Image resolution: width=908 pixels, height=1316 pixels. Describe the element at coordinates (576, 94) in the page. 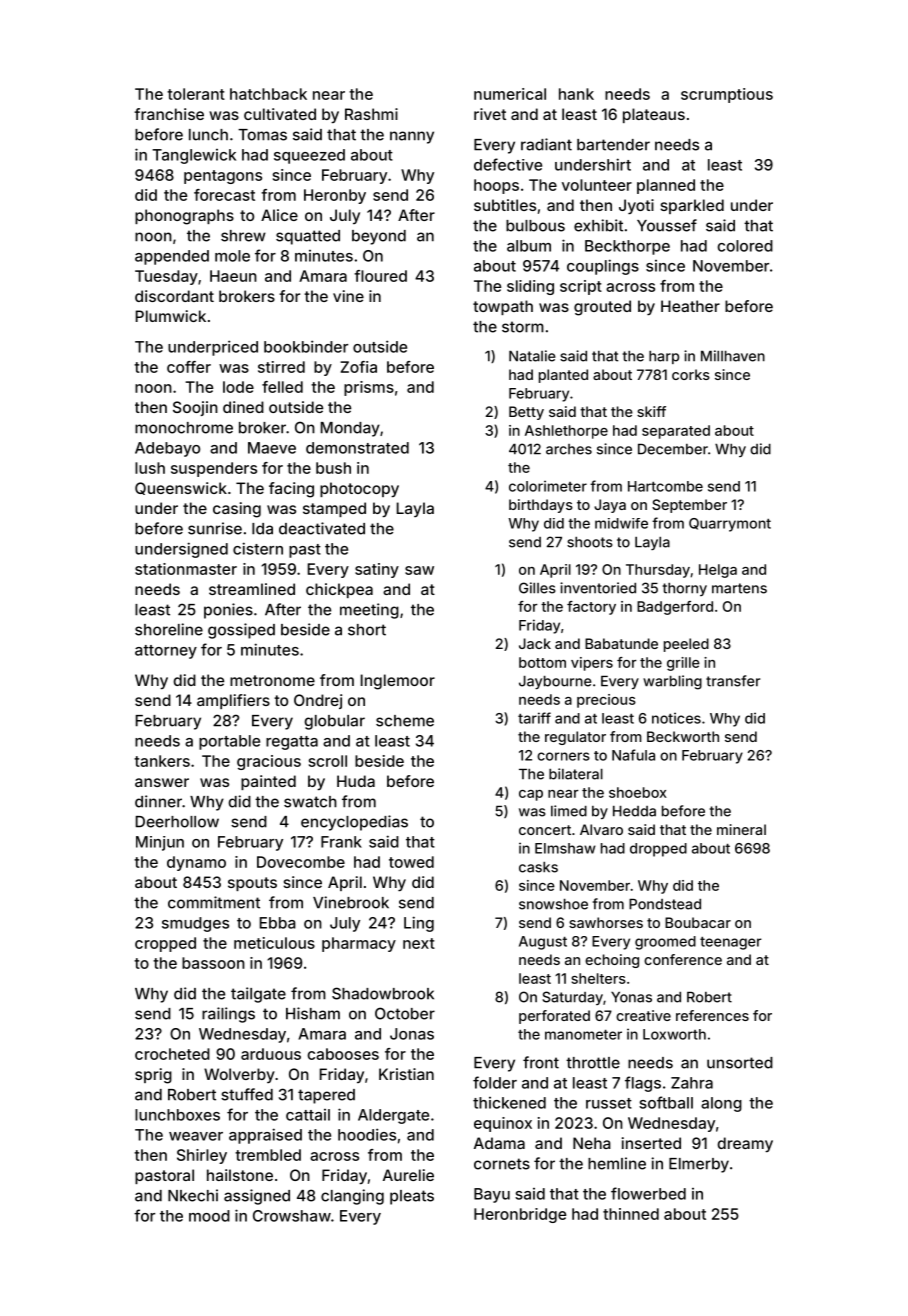

I see `hank` at that location.
